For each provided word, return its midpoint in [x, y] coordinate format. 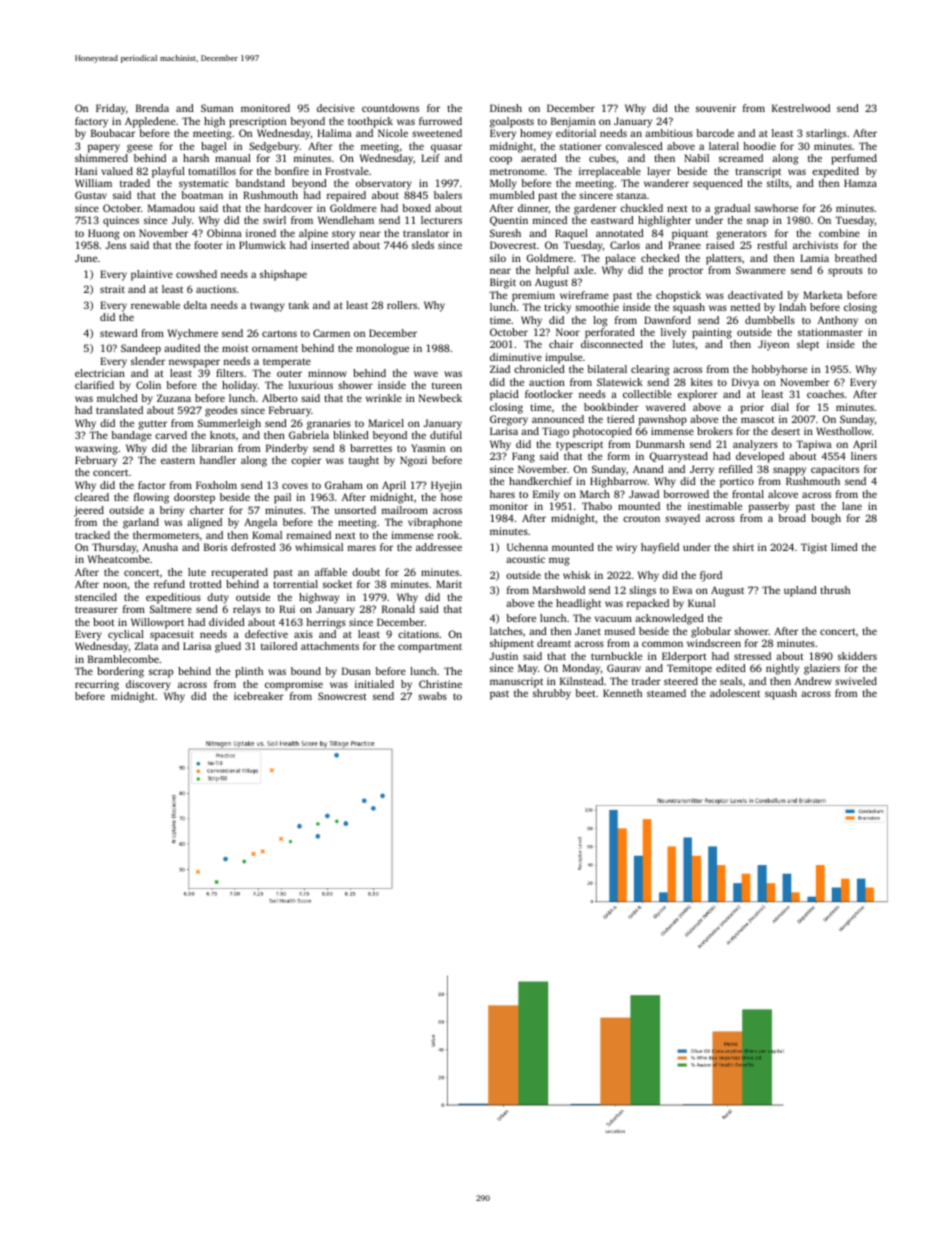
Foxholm [216, 485]
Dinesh [506, 108]
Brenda [152, 108]
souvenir [716, 108]
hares [502, 494]
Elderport [684, 657]
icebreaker [259, 696]
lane [852, 506]
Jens [116, 245]
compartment [430, 648]
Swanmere [761, 270]
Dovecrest [513, 245]
